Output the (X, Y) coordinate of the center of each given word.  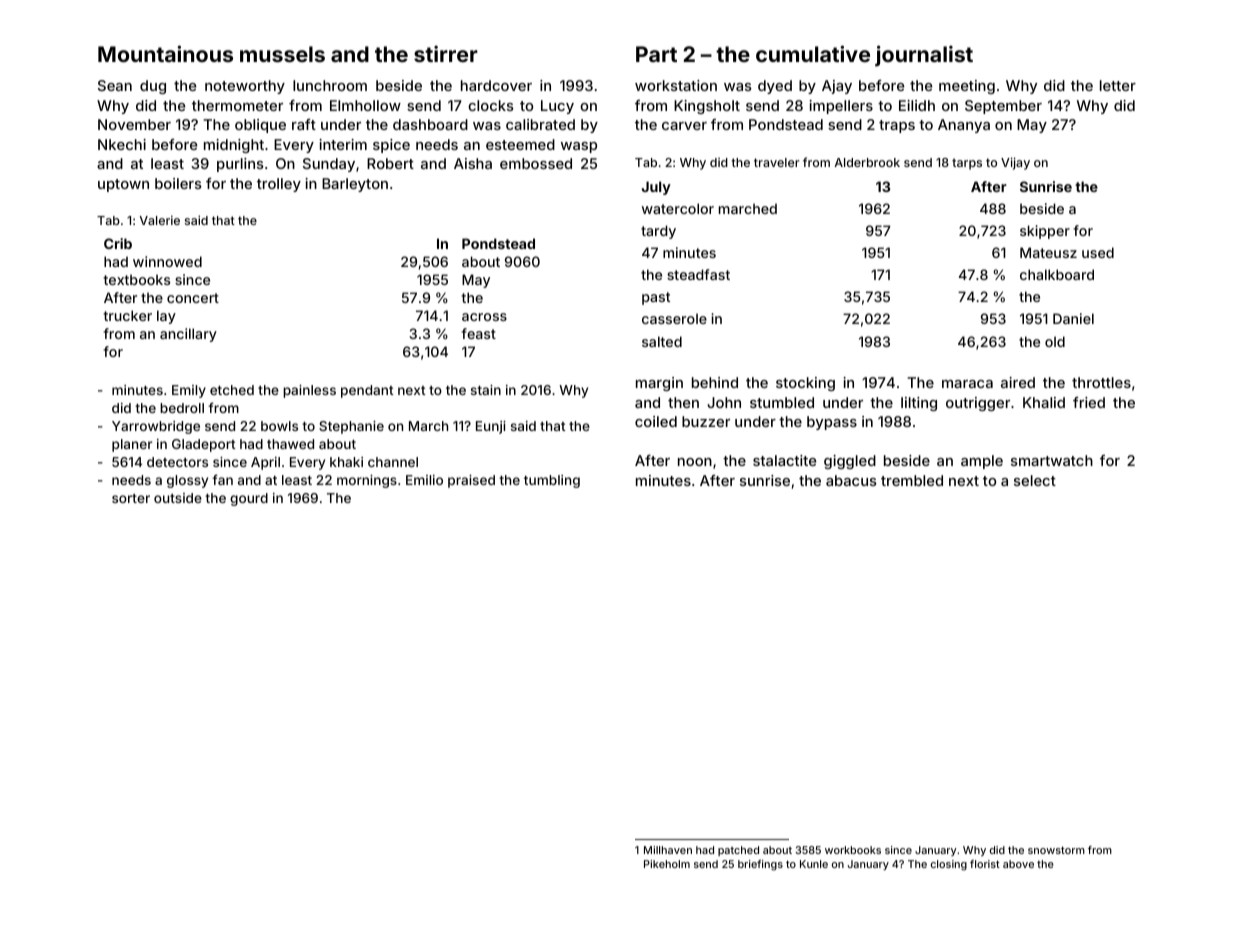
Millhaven (668, 850)
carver (684, 126)
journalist (924, 56)
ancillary (188, 335)
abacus (851, 480)
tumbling (552, 481)
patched (738, 851)
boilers (178, 183)
